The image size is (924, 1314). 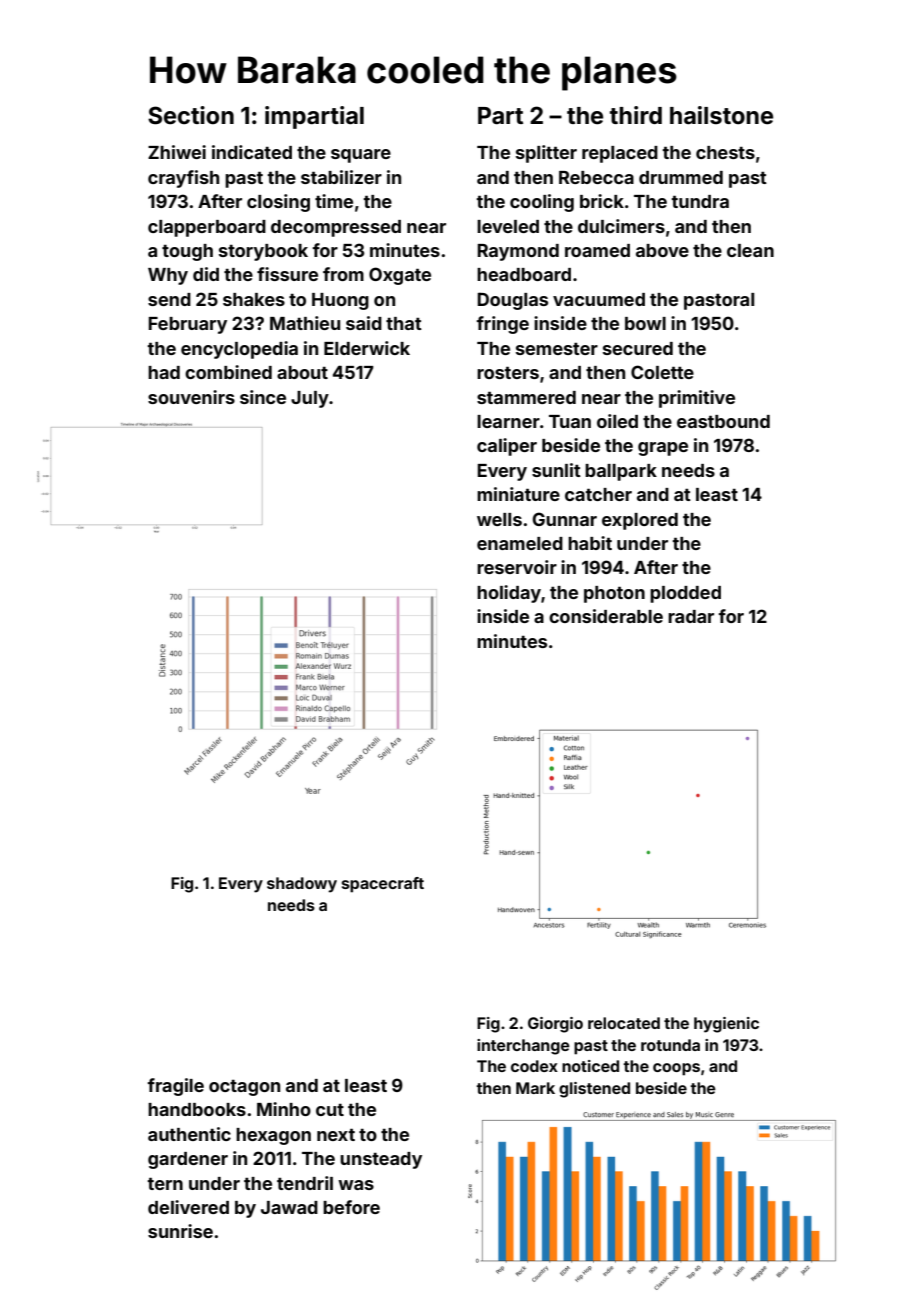 What do you see at coordinates (723, 421) in the page?
I see `eastbound` at bounding box center [723, 421].
